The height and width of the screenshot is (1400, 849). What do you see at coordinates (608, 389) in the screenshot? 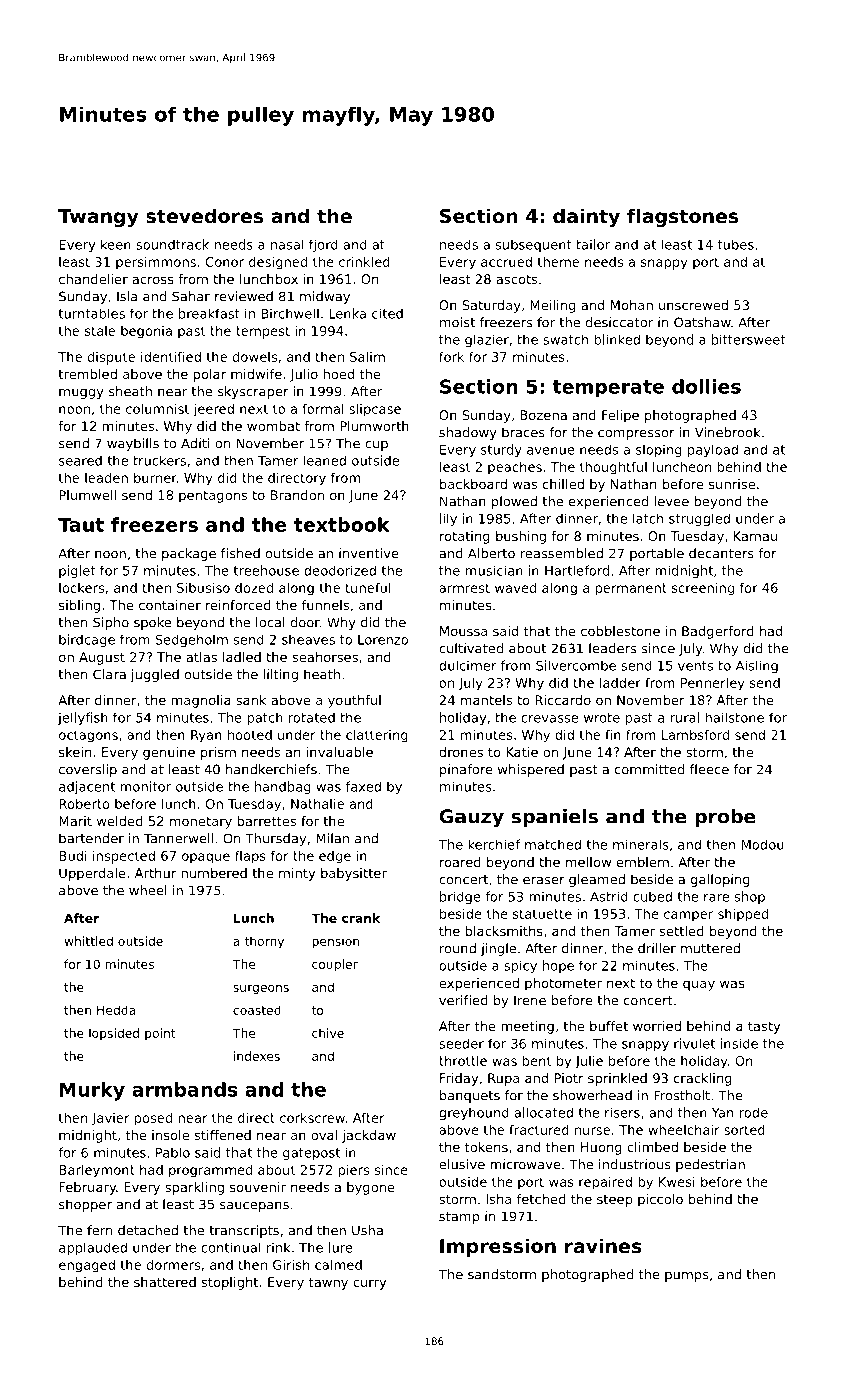
I see `temperate` at bounding box center [608, 389].
